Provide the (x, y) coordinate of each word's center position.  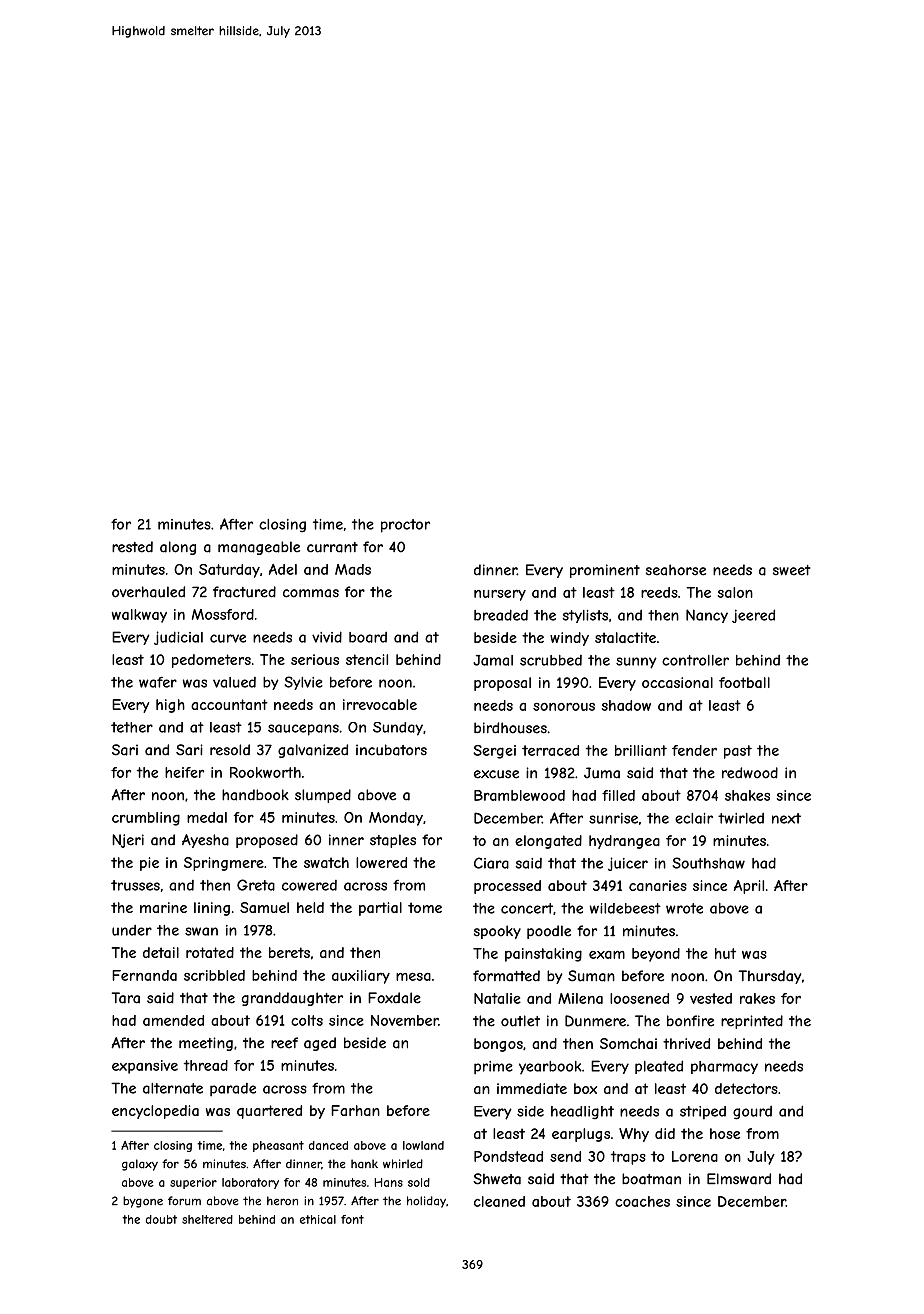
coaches (642, 1201)
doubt (161, 1219)
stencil (367, 659)
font (352, 1219)
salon (735, 592)
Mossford (223, 614)
